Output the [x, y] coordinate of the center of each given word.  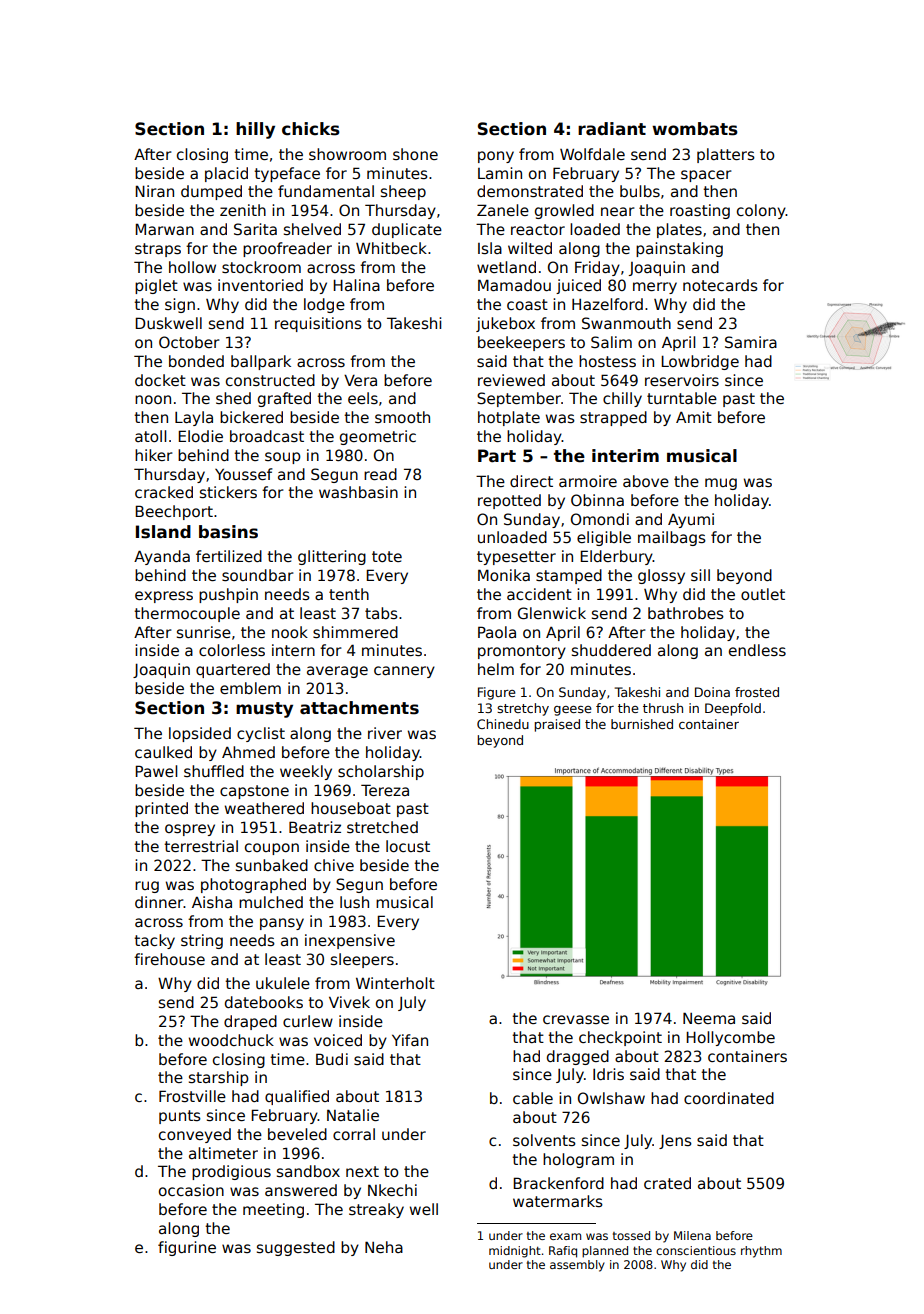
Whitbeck [391, 248]
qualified [297, 1097]
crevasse [576, 1019]
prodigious [231, 1172]
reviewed [511, 380]
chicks [311, 129]
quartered [233, 670]
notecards [720, 285]
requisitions [318, 324]
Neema [709, 1018]
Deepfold [733, 709]
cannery [404, 672]
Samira [751, 342]
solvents [544, 1140]
